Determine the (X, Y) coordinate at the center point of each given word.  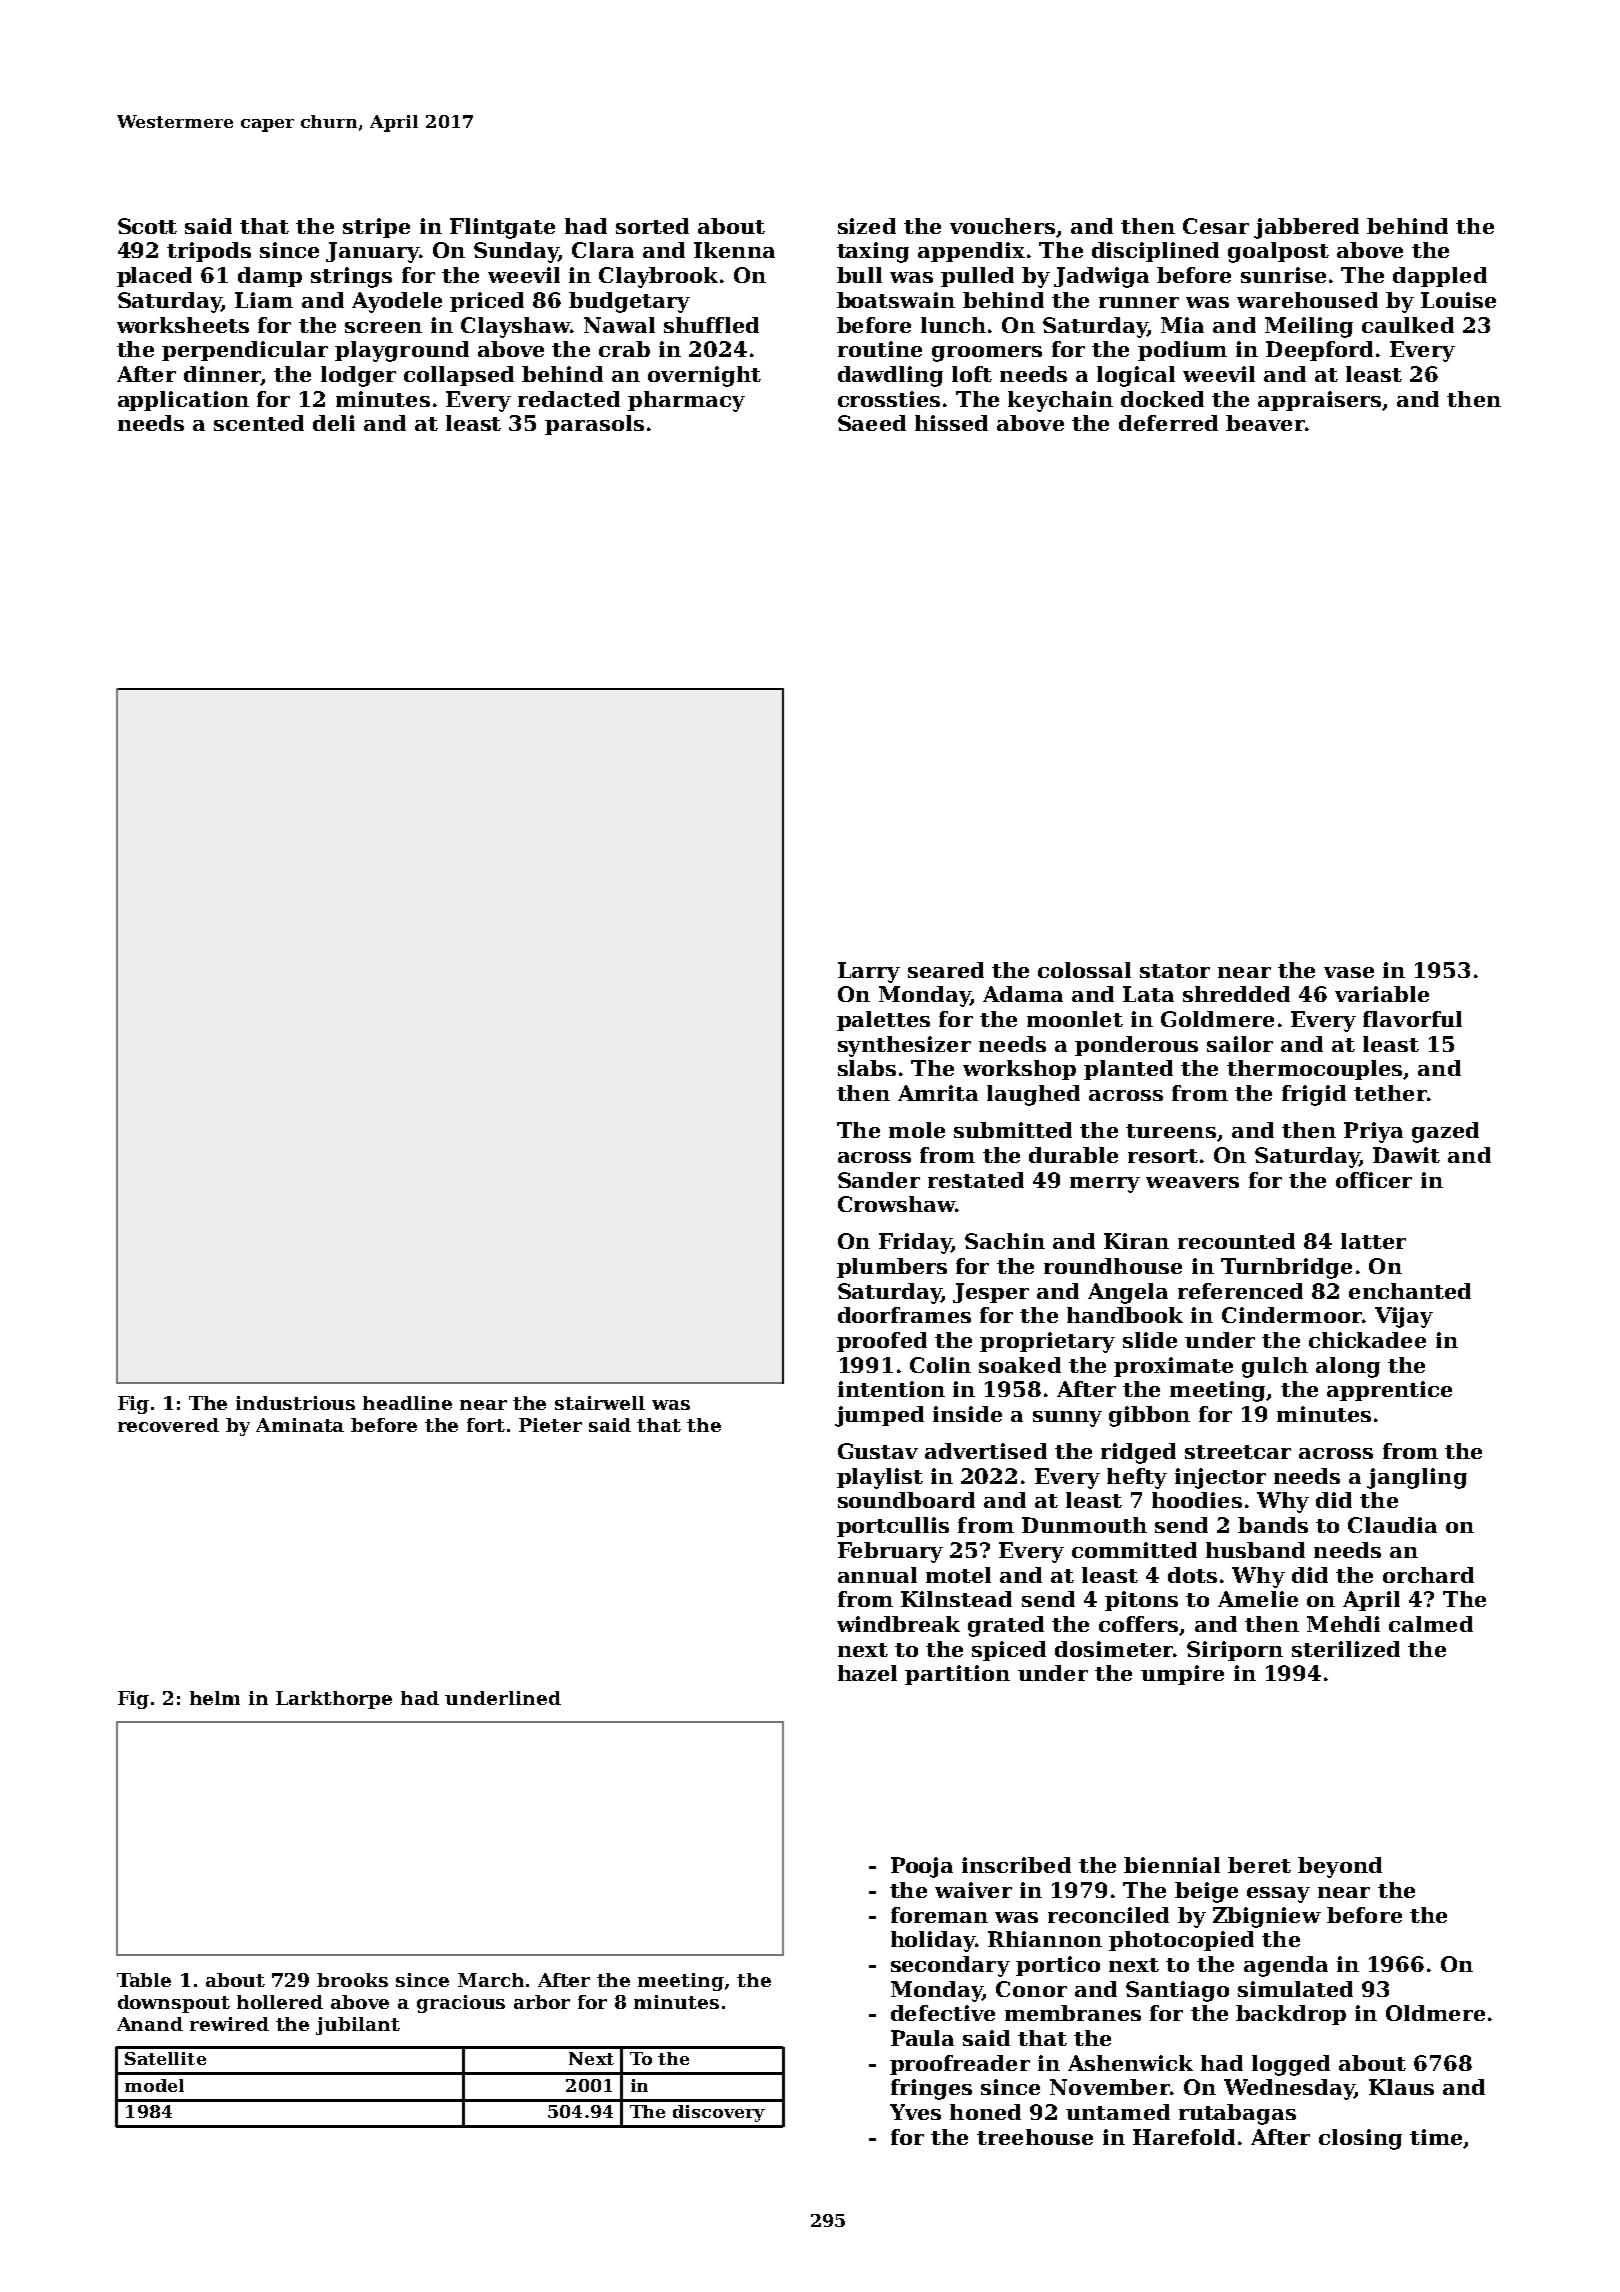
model (154, 2085)
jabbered (1306, 228)
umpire (1182, 1675)
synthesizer (904, 1046)
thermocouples (1314, 1070)
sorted (652, 226)
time (1436, 2137)
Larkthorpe (334, 1700)
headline (407, 1403)
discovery (719, 2113)
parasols (594, 425)
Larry (869, 972)
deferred (1168, 423)
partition (957, 1675)
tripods (209, 252)
